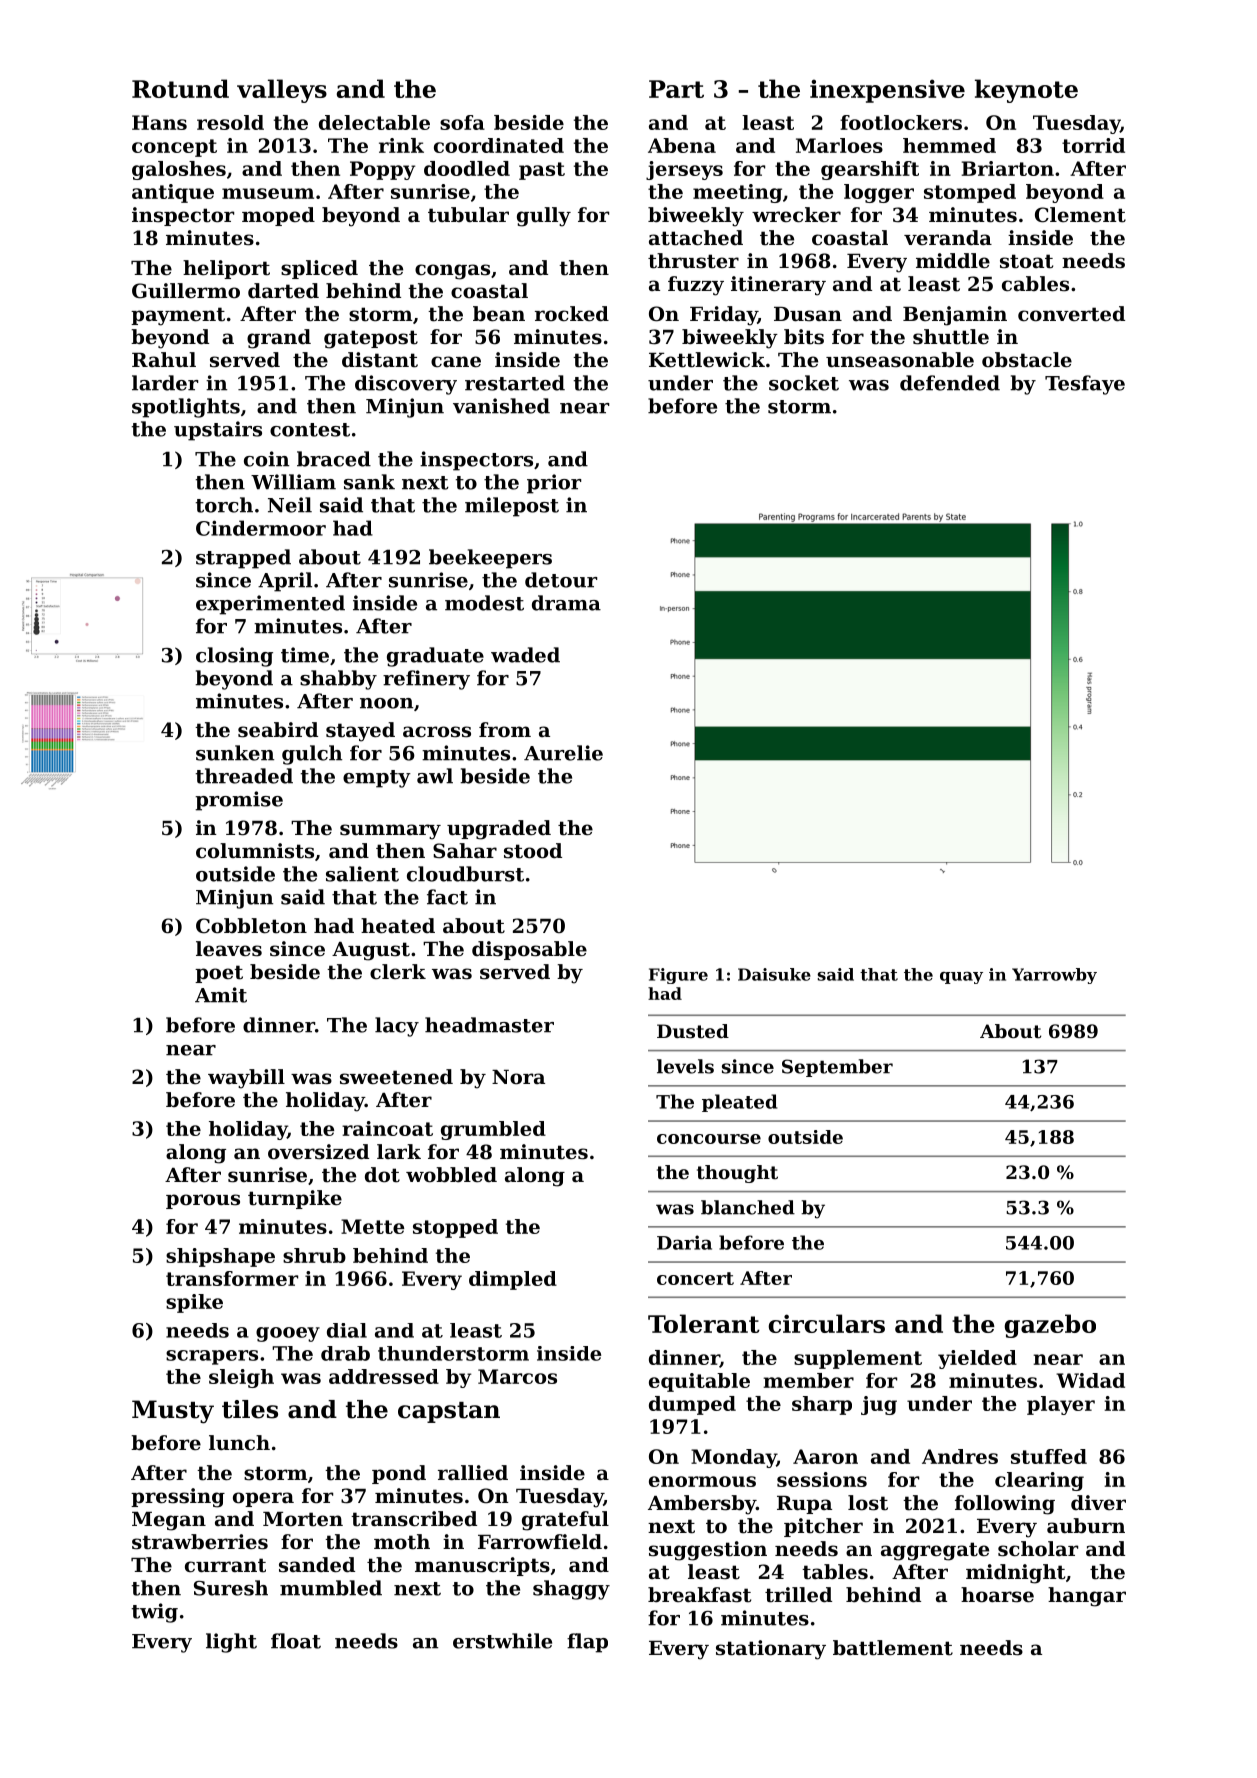 Image resolution: width=1257 pixels, height=1778 pixels. I want to click on auburn, so click(1086, 1526).
